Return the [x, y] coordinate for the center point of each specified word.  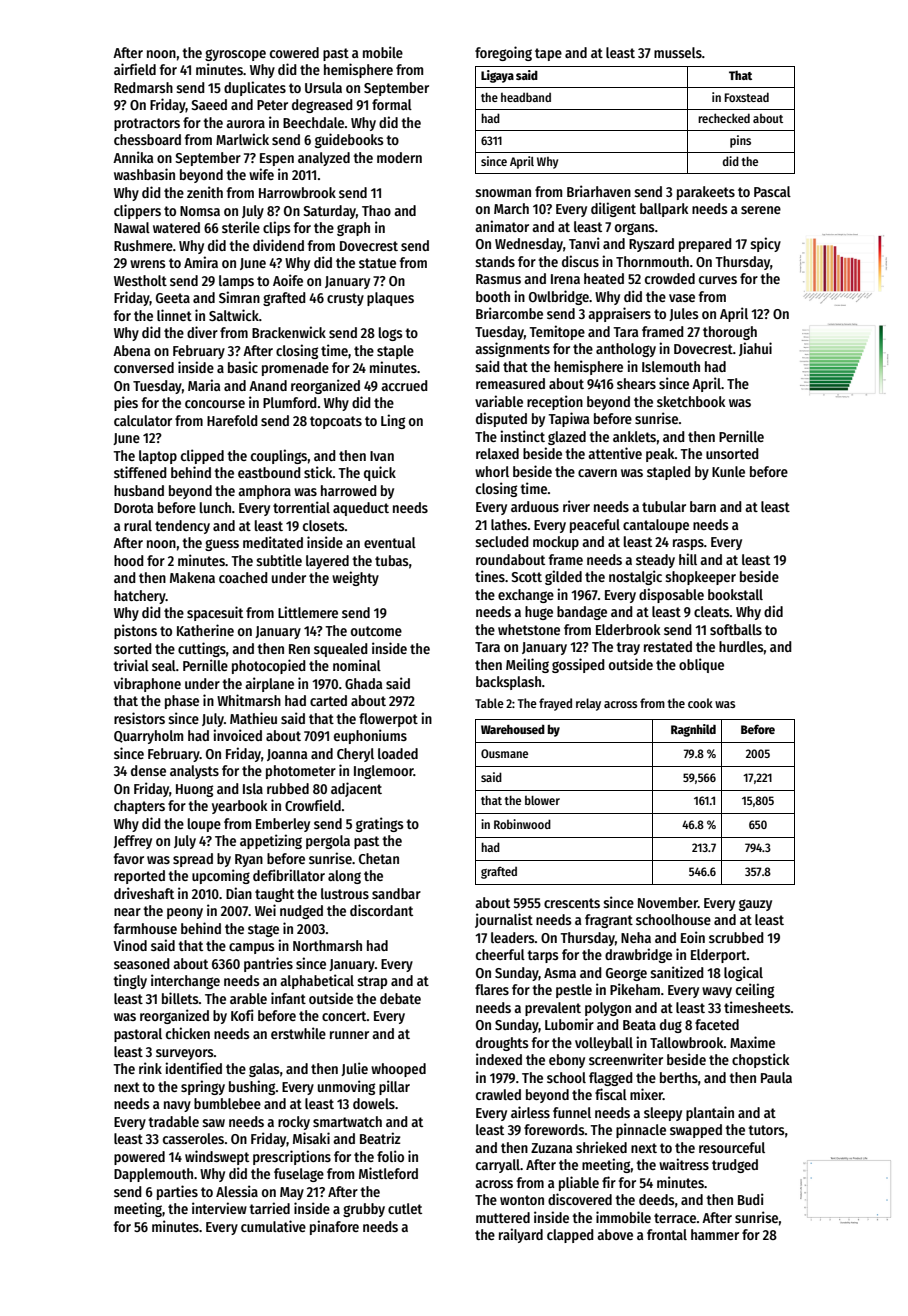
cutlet [405, 1208]
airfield [135, 69]
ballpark [664, 210]
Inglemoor [384, 772]
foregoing [503, 53]
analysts [194, 772]
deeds [657, 1199]
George [626, 974]
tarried [269, 1208]
